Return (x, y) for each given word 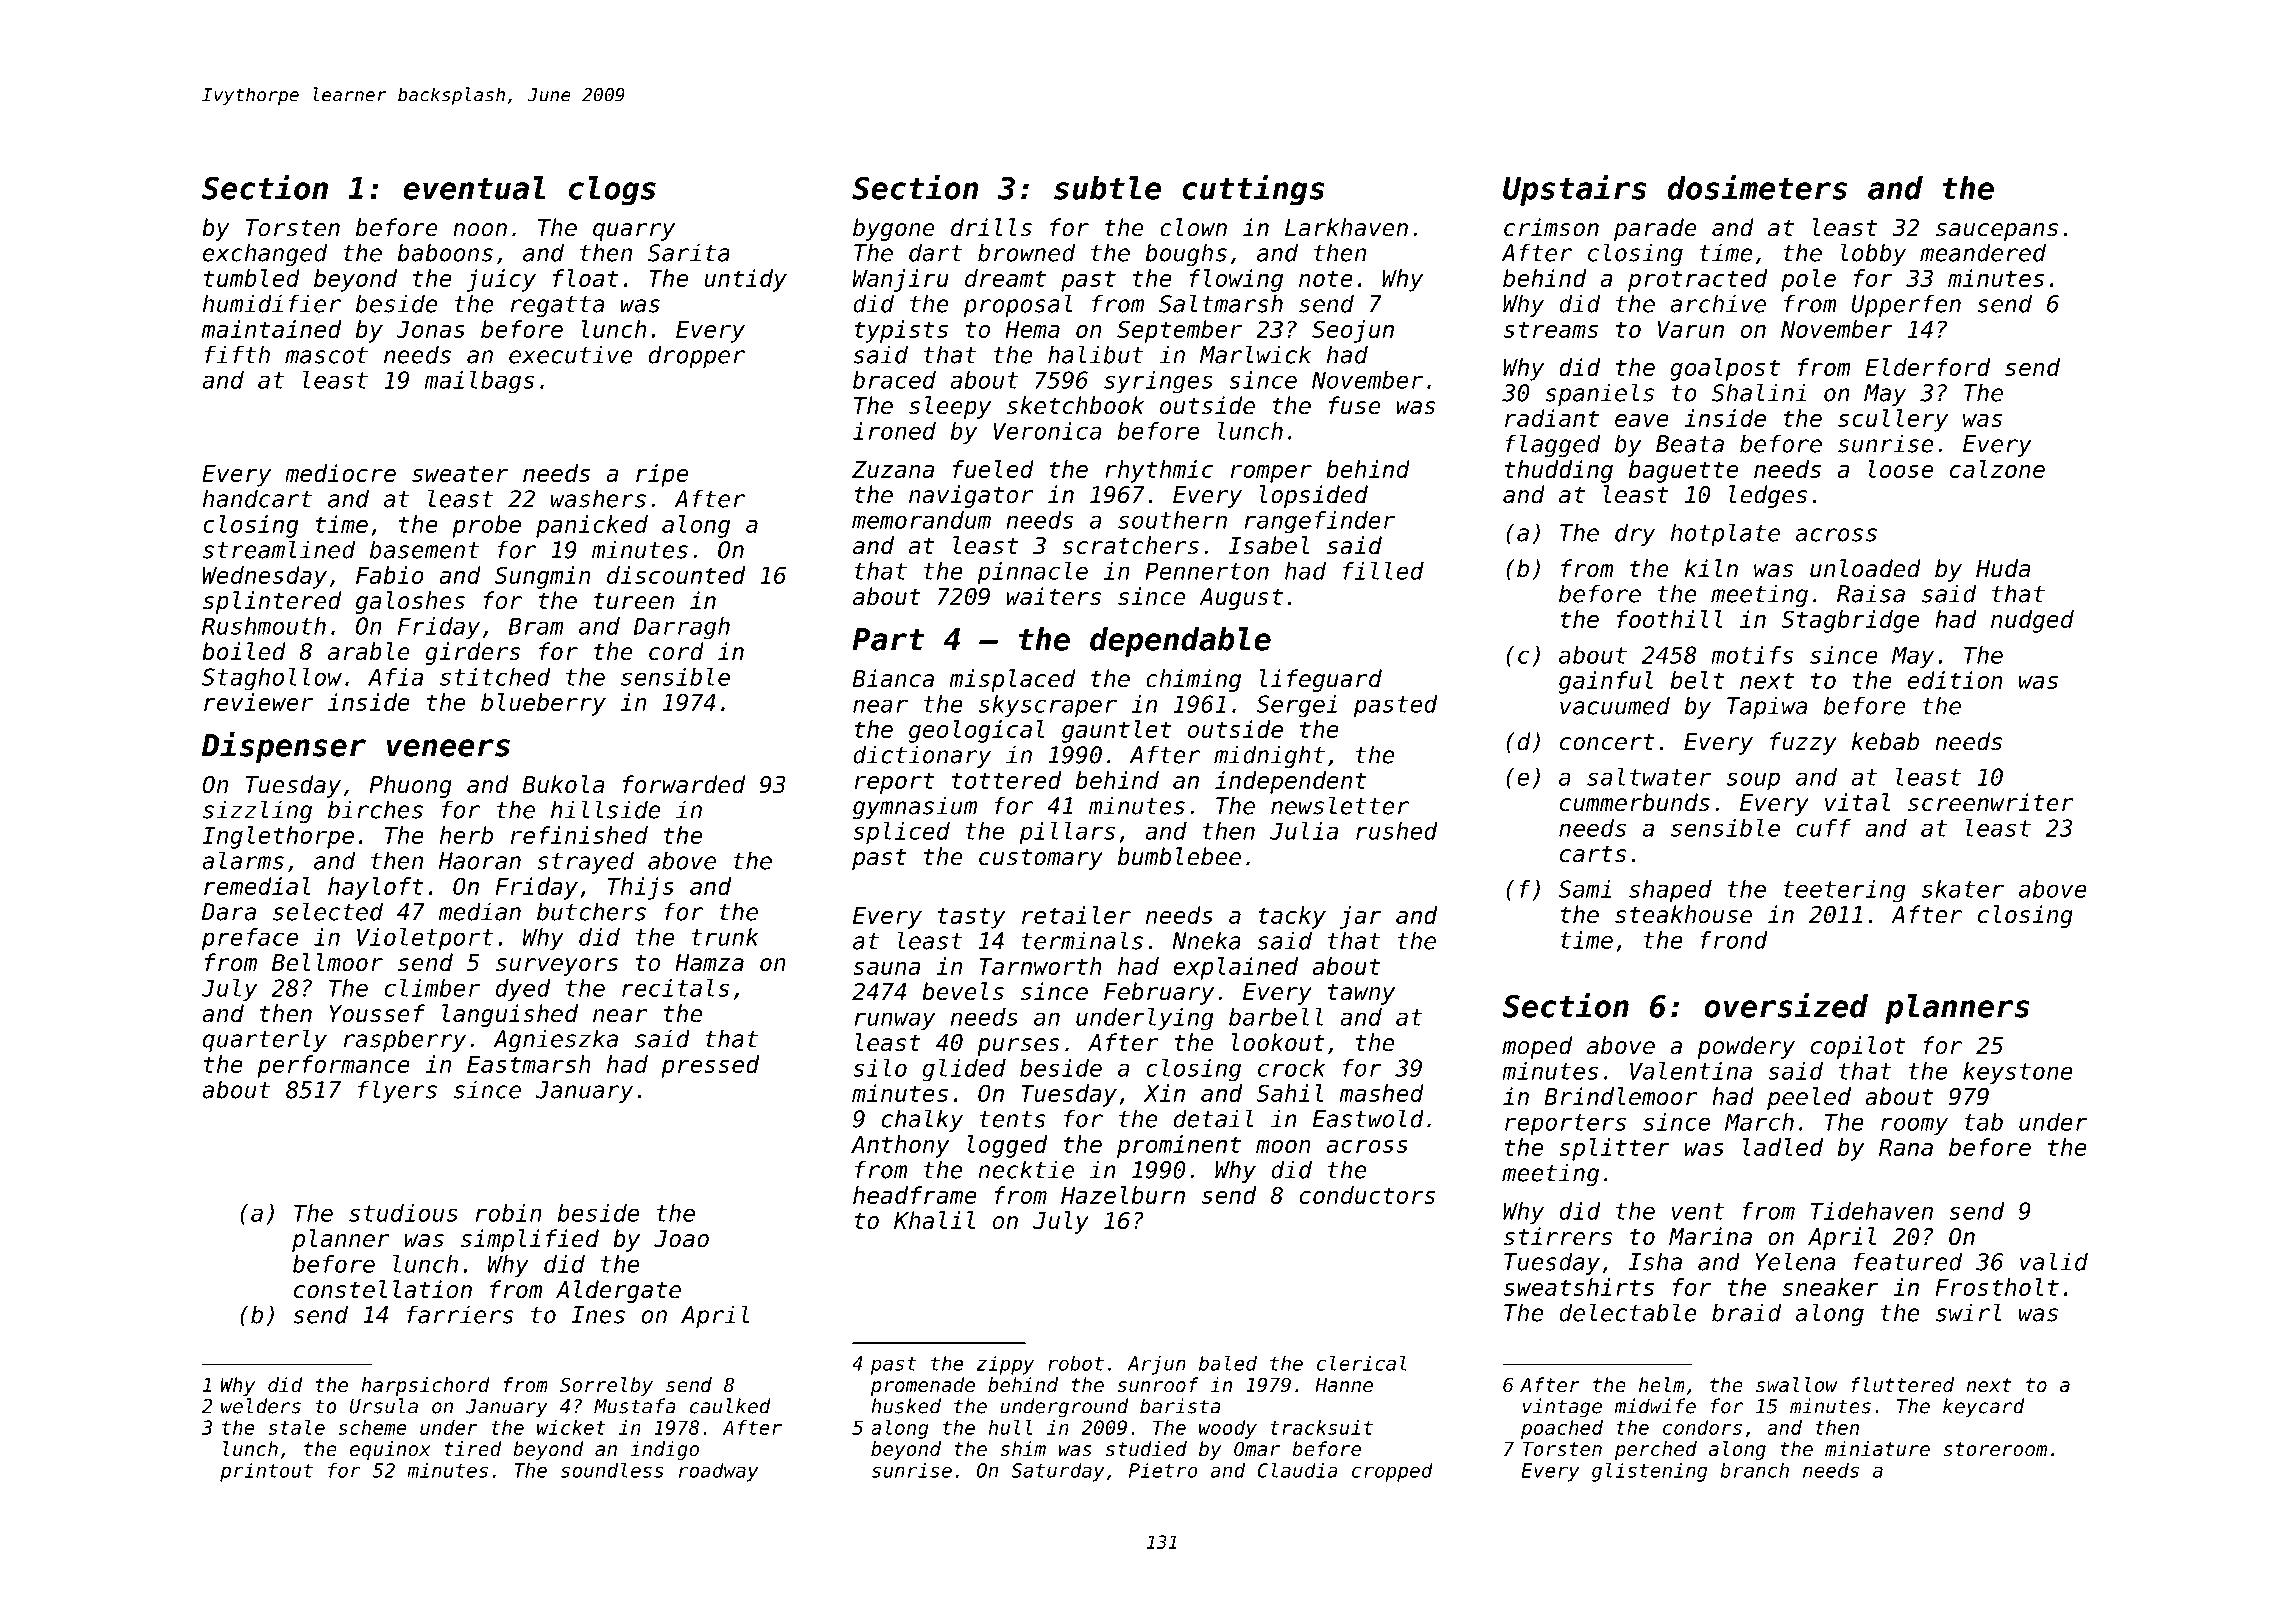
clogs (612, 191)
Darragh (682, 628)
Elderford (1928, 367)
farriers (460, 1314)
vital (1857, 802)
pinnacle (1032, 573)
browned (1026, 252)
